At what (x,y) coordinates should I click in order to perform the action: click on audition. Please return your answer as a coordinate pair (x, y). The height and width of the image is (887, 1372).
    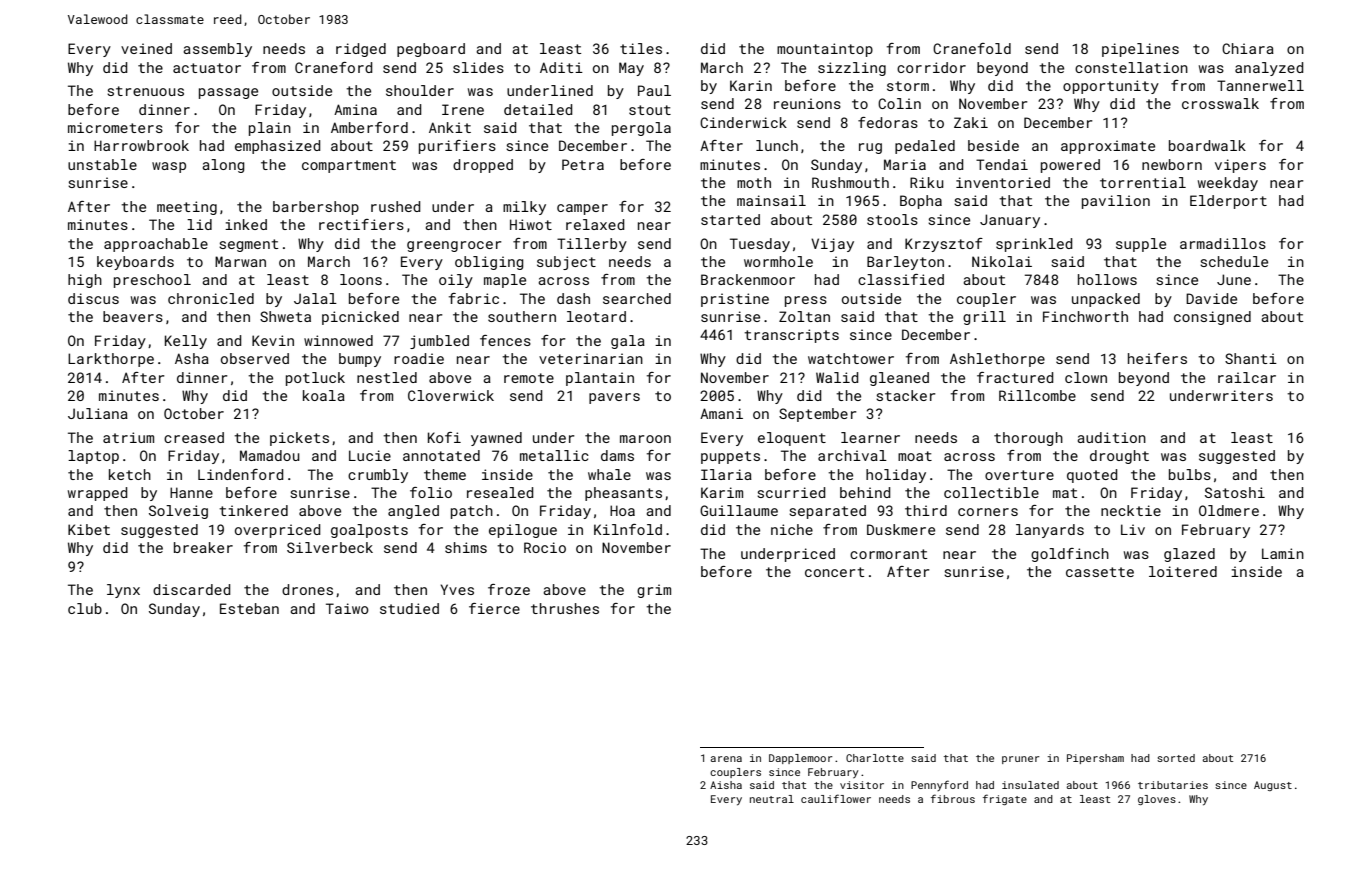
    Looking at the image, I should click on (1111, 437).
